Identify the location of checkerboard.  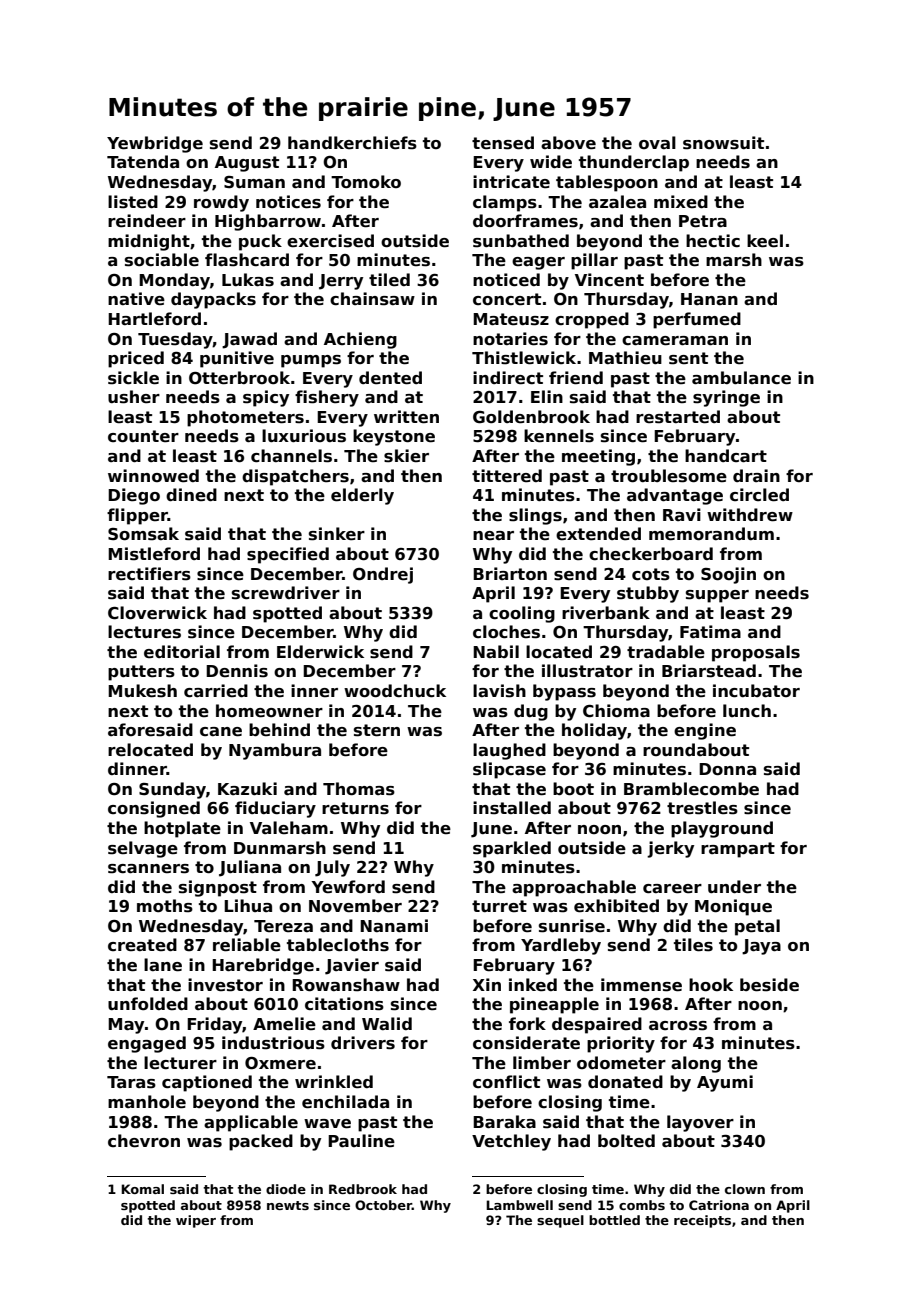
(651, 554).
